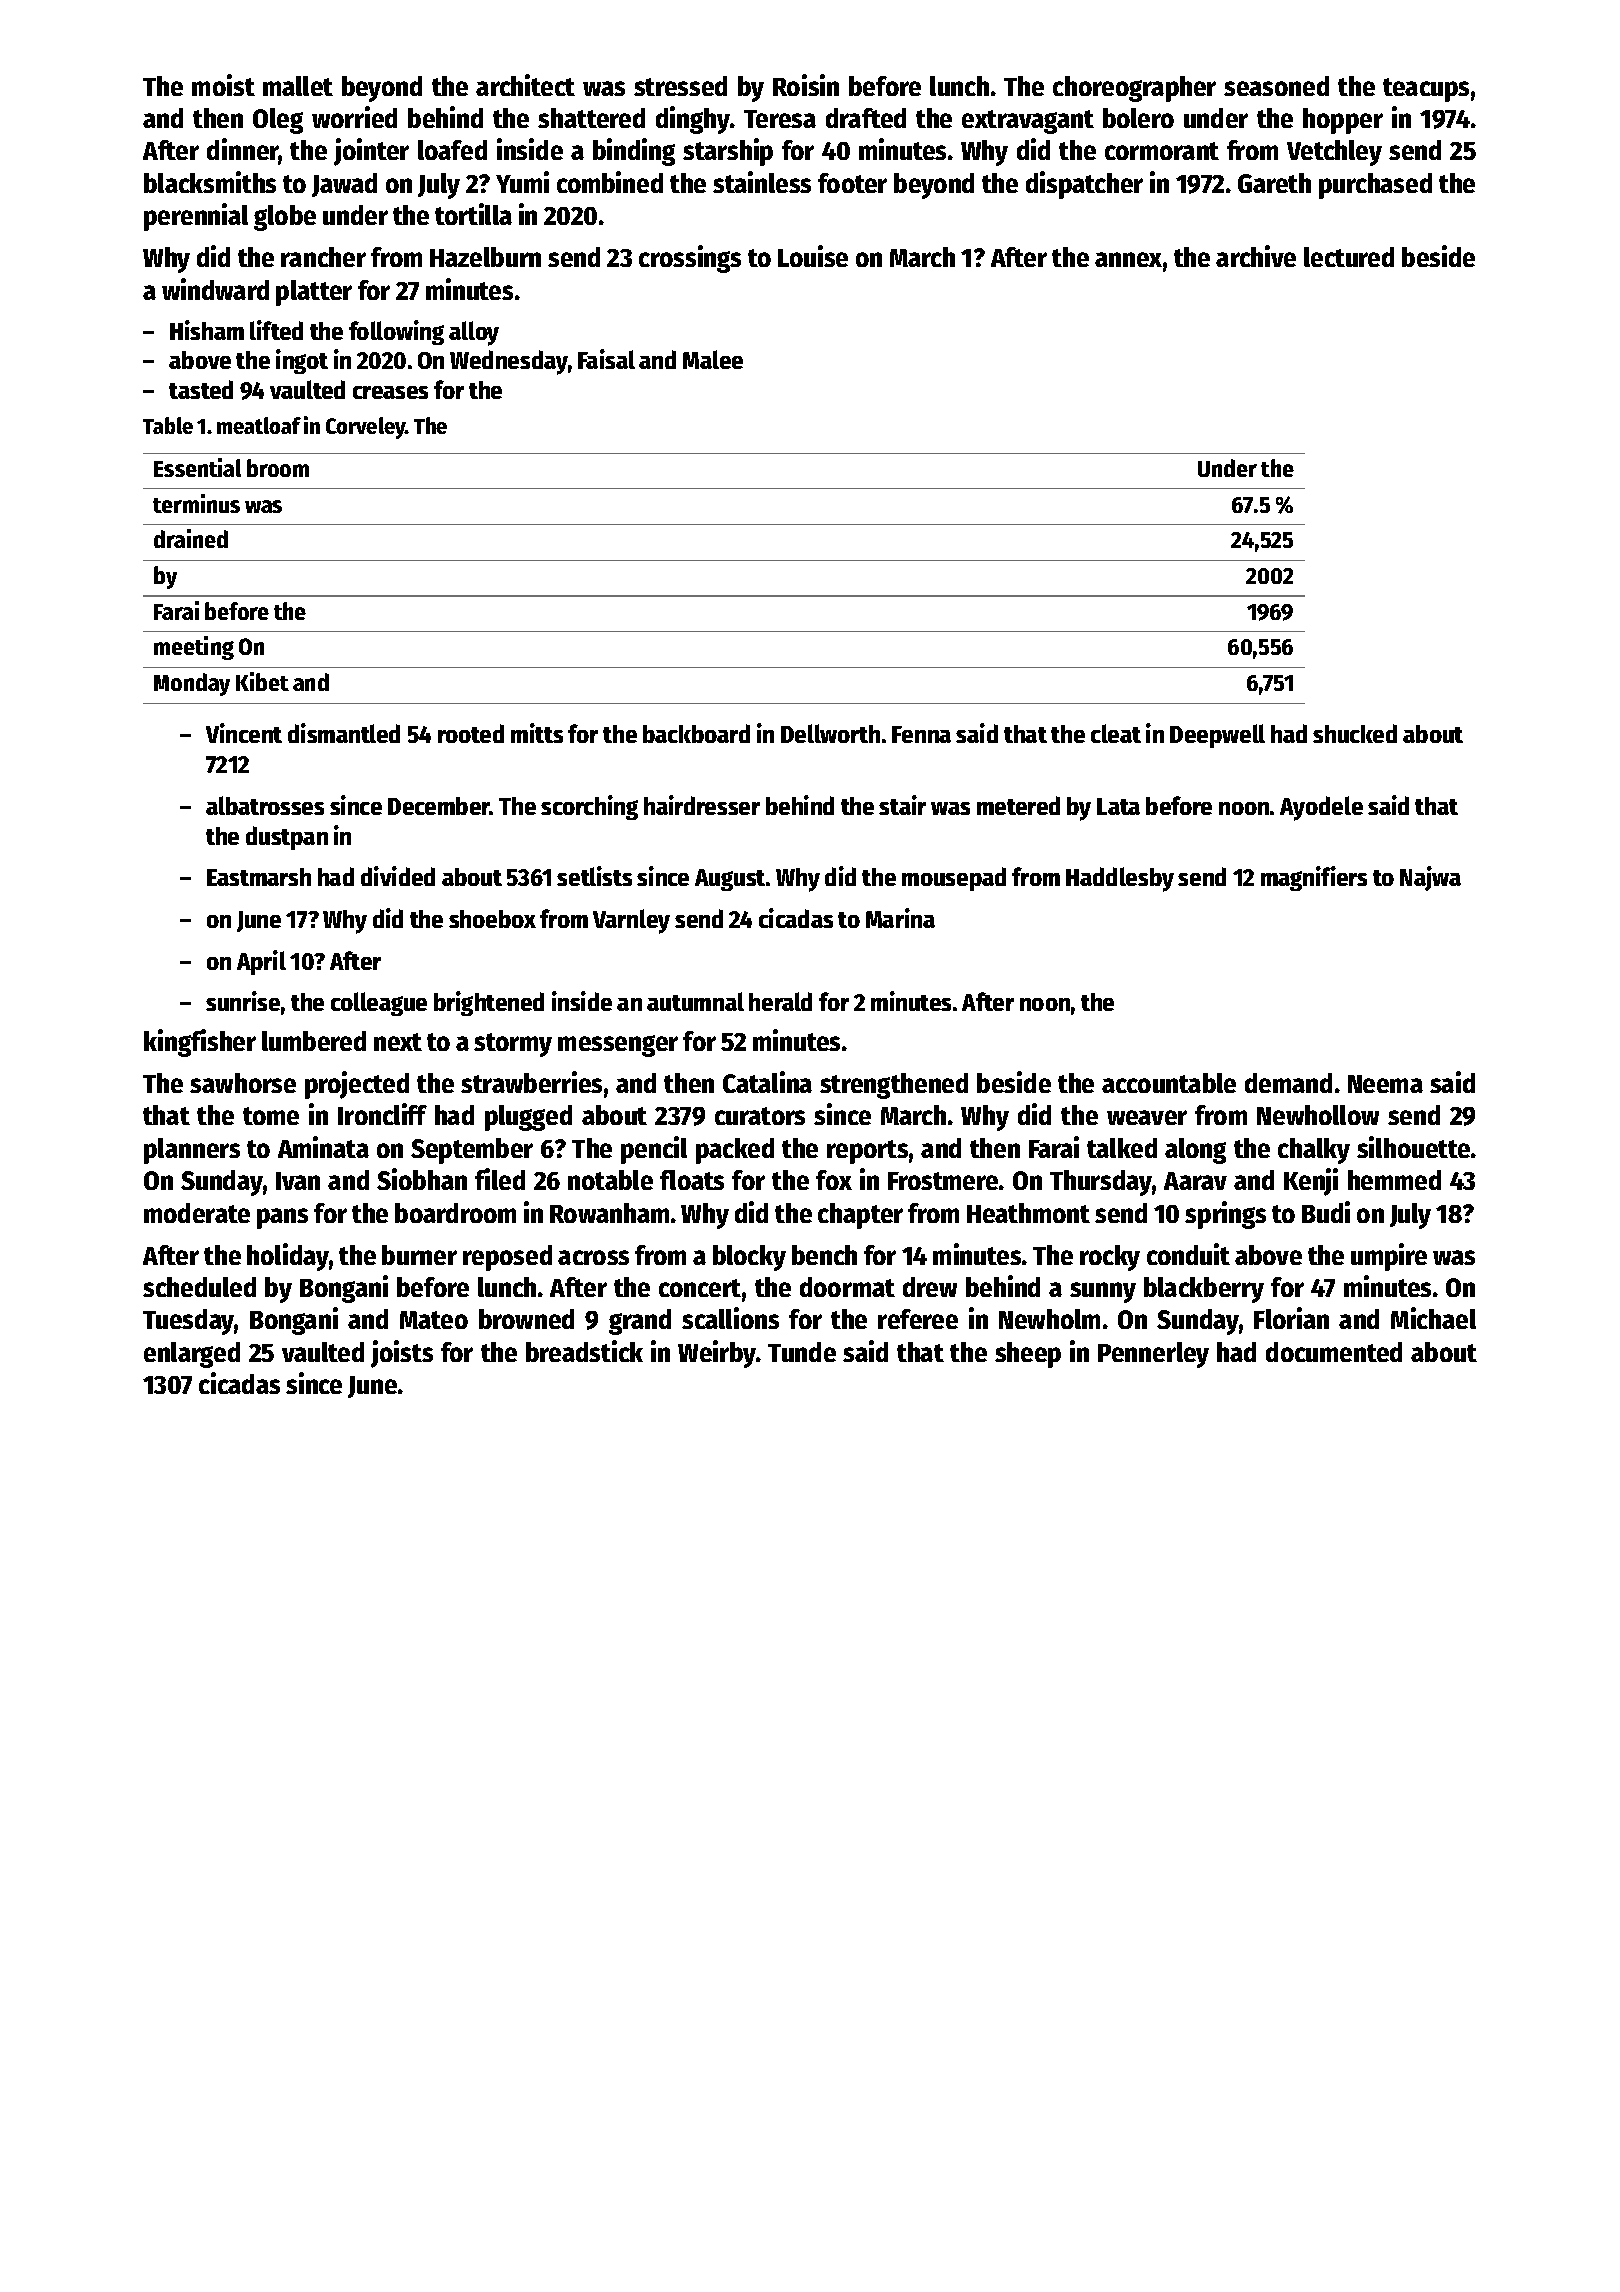 The height and width of the screenshot is (2292, 1620). Describe the element at coordinates (1385, 1084) in the screenshot. I see `Neema` at that location.
